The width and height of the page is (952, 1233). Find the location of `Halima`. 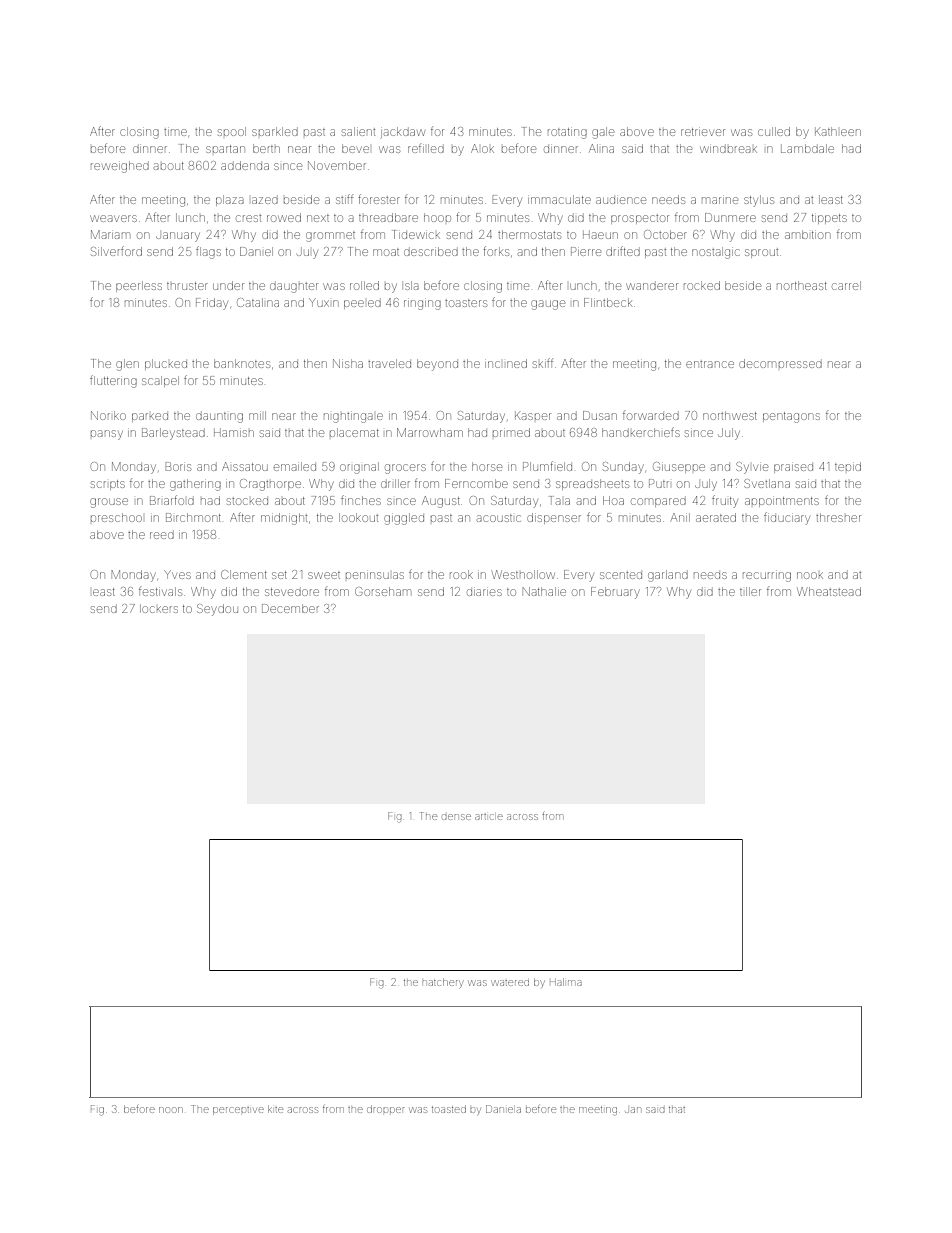

Halima is located at coordinates (566, 982).
